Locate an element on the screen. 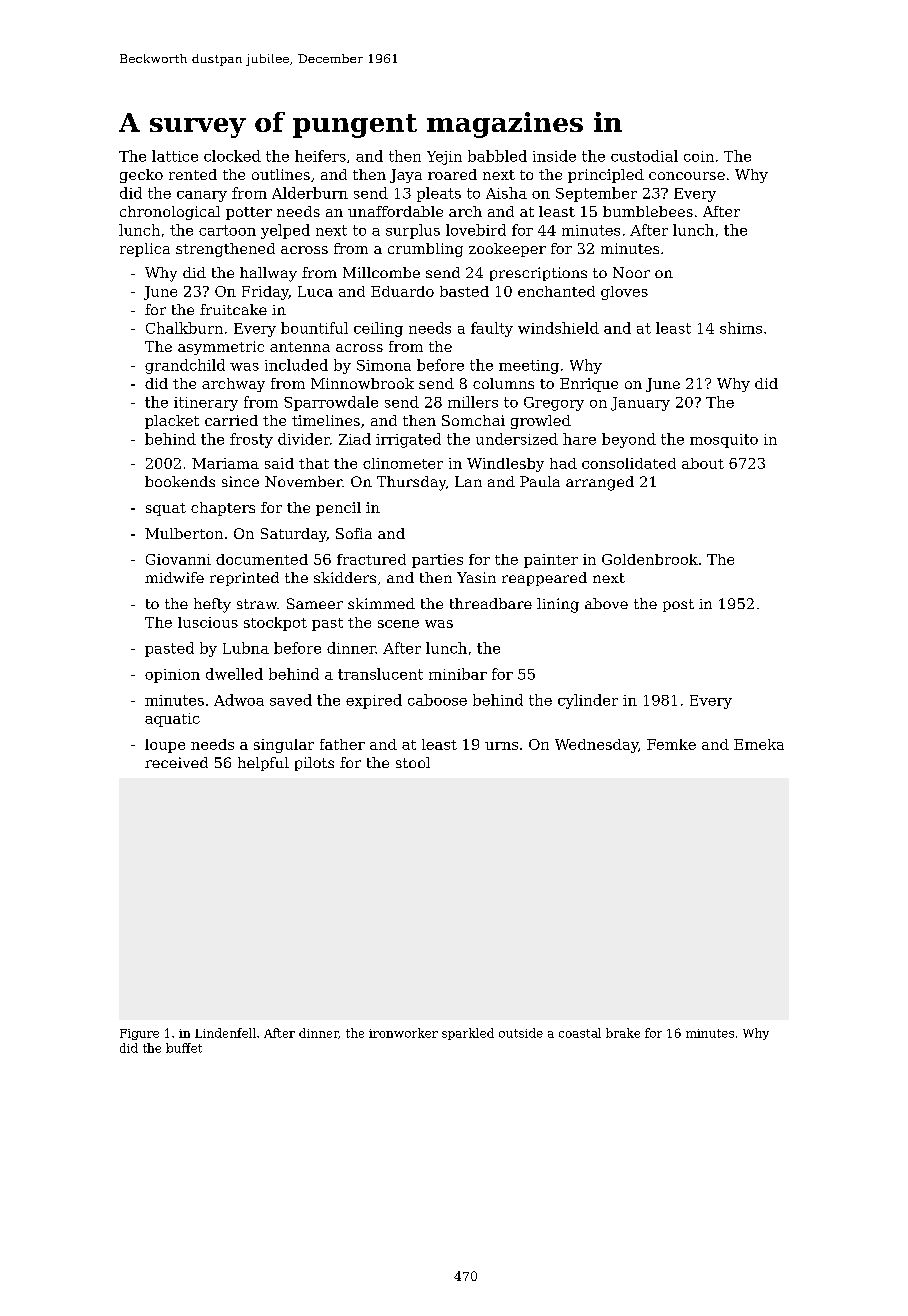 This screenshot has width=908, height=1316. mosquito is located at coordinates (724, 441).
